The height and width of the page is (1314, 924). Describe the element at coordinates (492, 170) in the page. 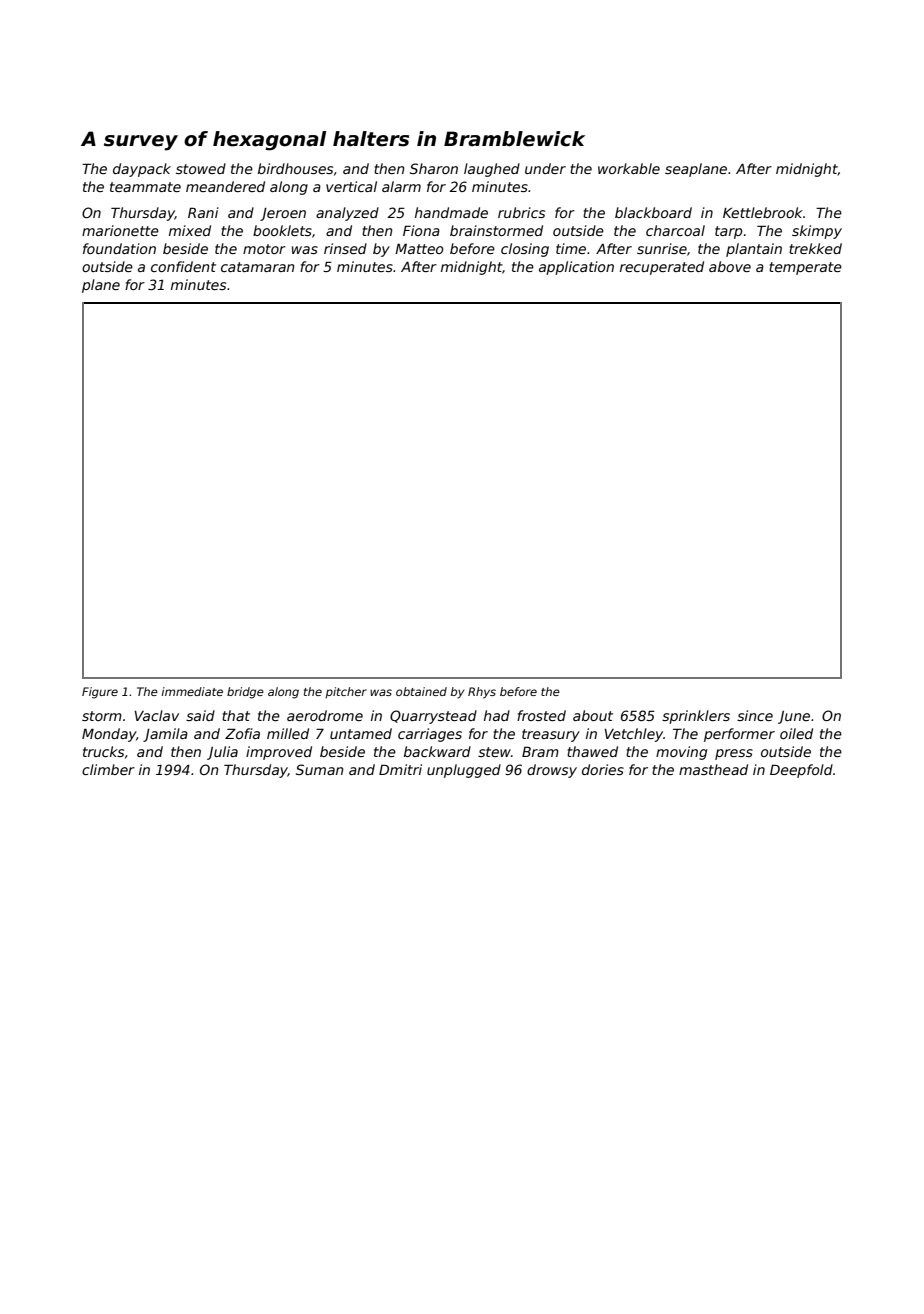

I see `laughed` at that location.
